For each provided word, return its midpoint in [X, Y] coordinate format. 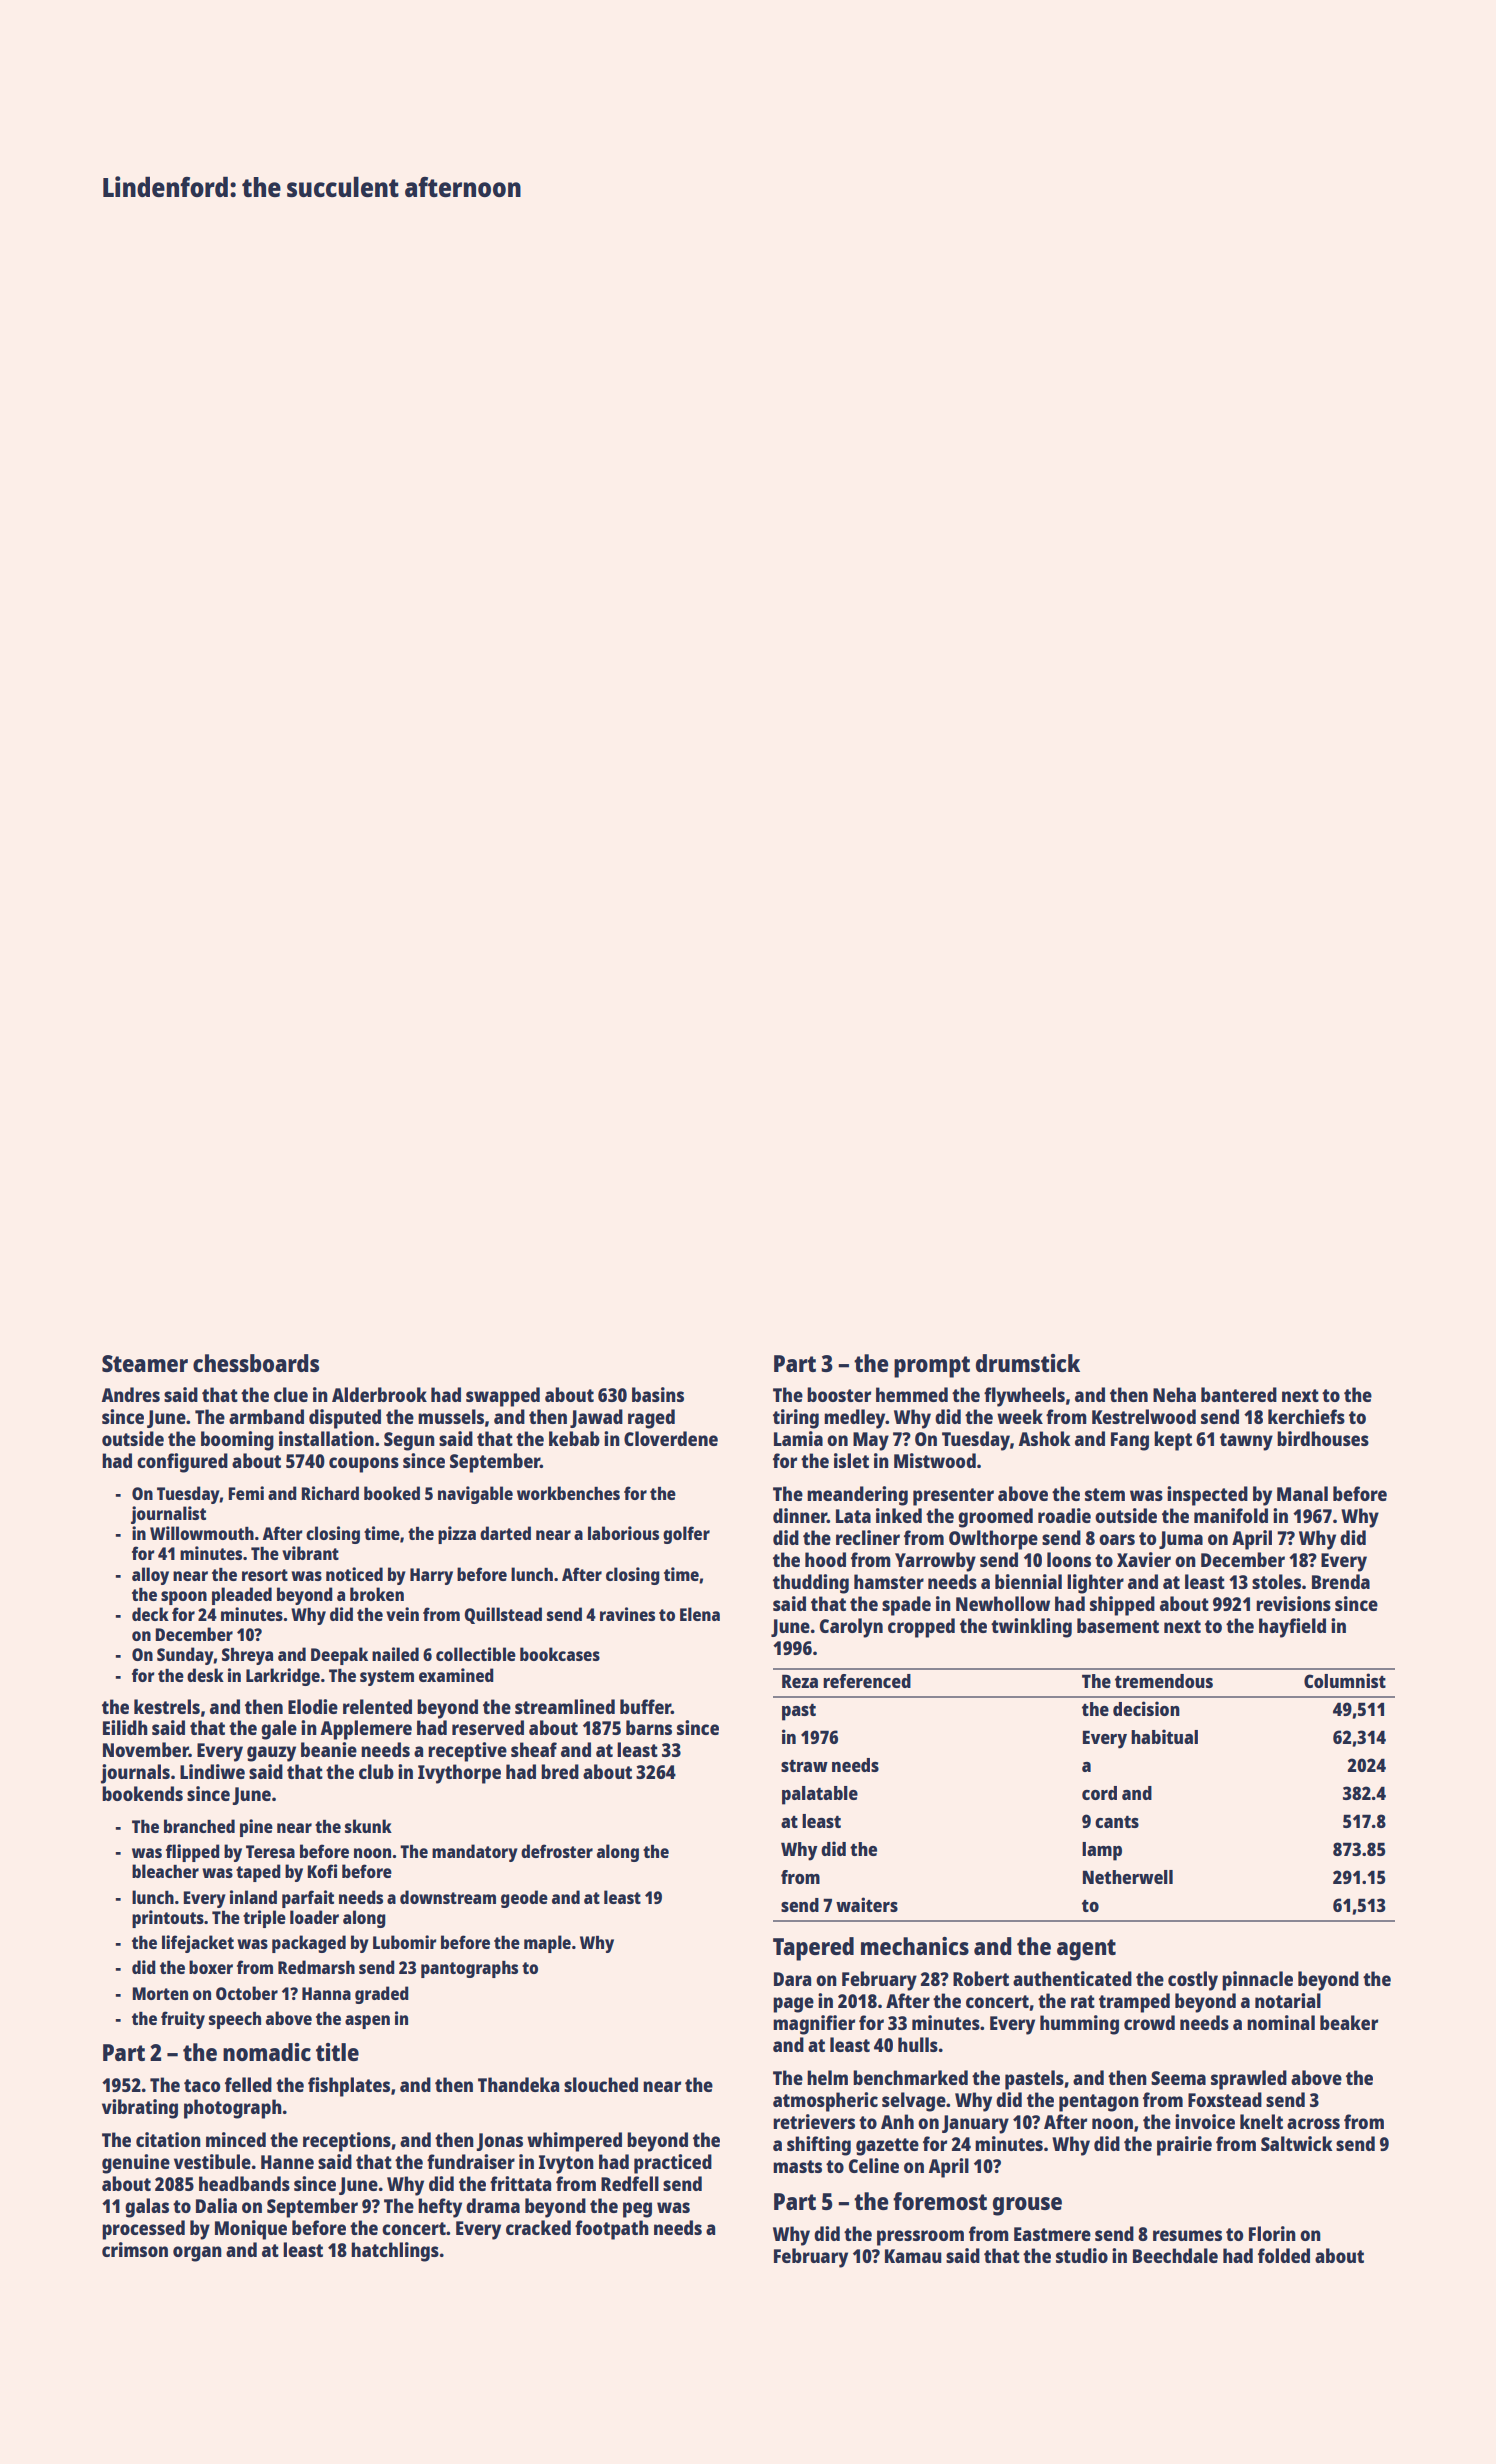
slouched [601, 2084]
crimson [135, 2249]
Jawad [596, 1418]
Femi [246, 1493]
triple [264, 1919]
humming [1079, 2025]
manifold [1231, 1515]
